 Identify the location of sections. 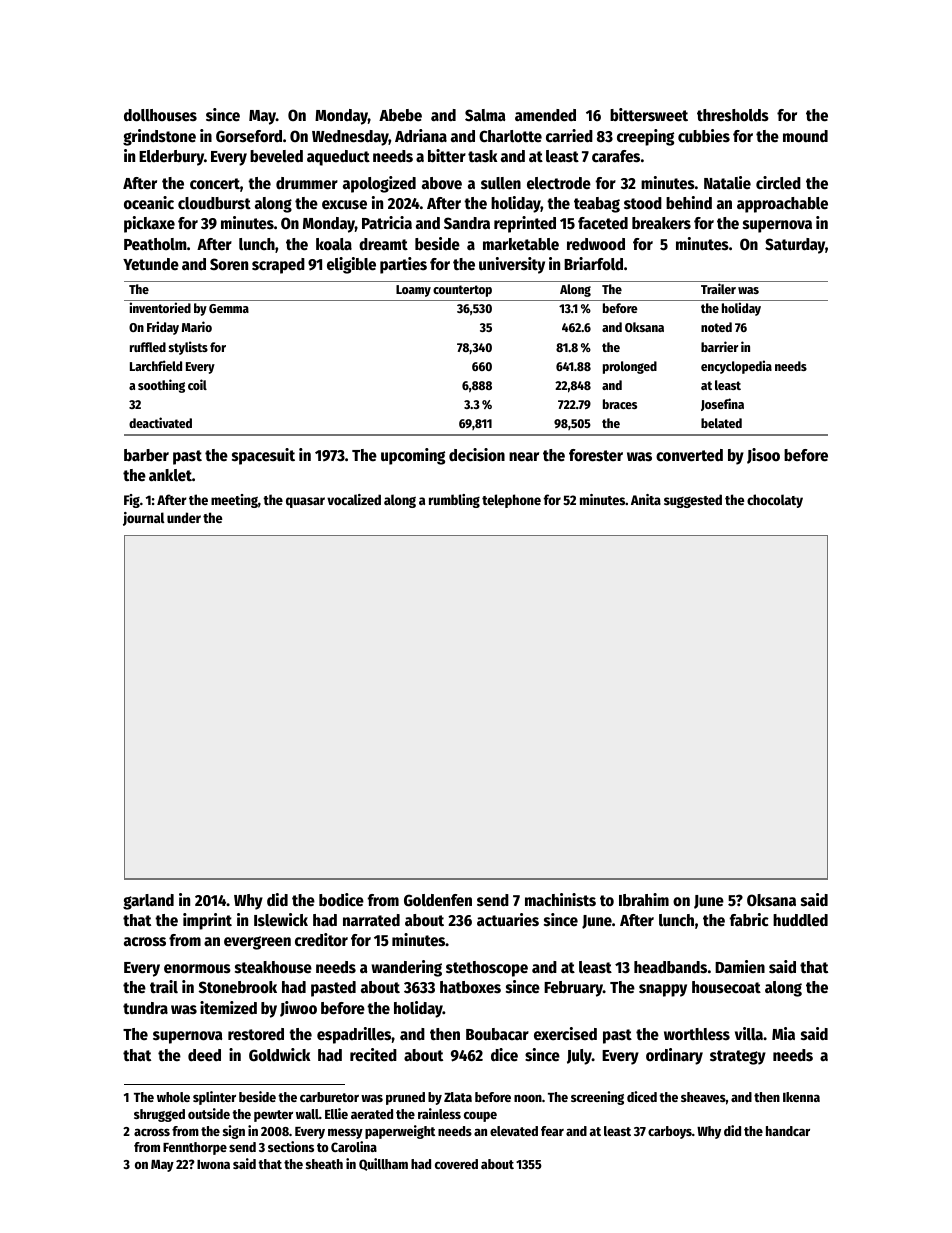
(291, 1146).
